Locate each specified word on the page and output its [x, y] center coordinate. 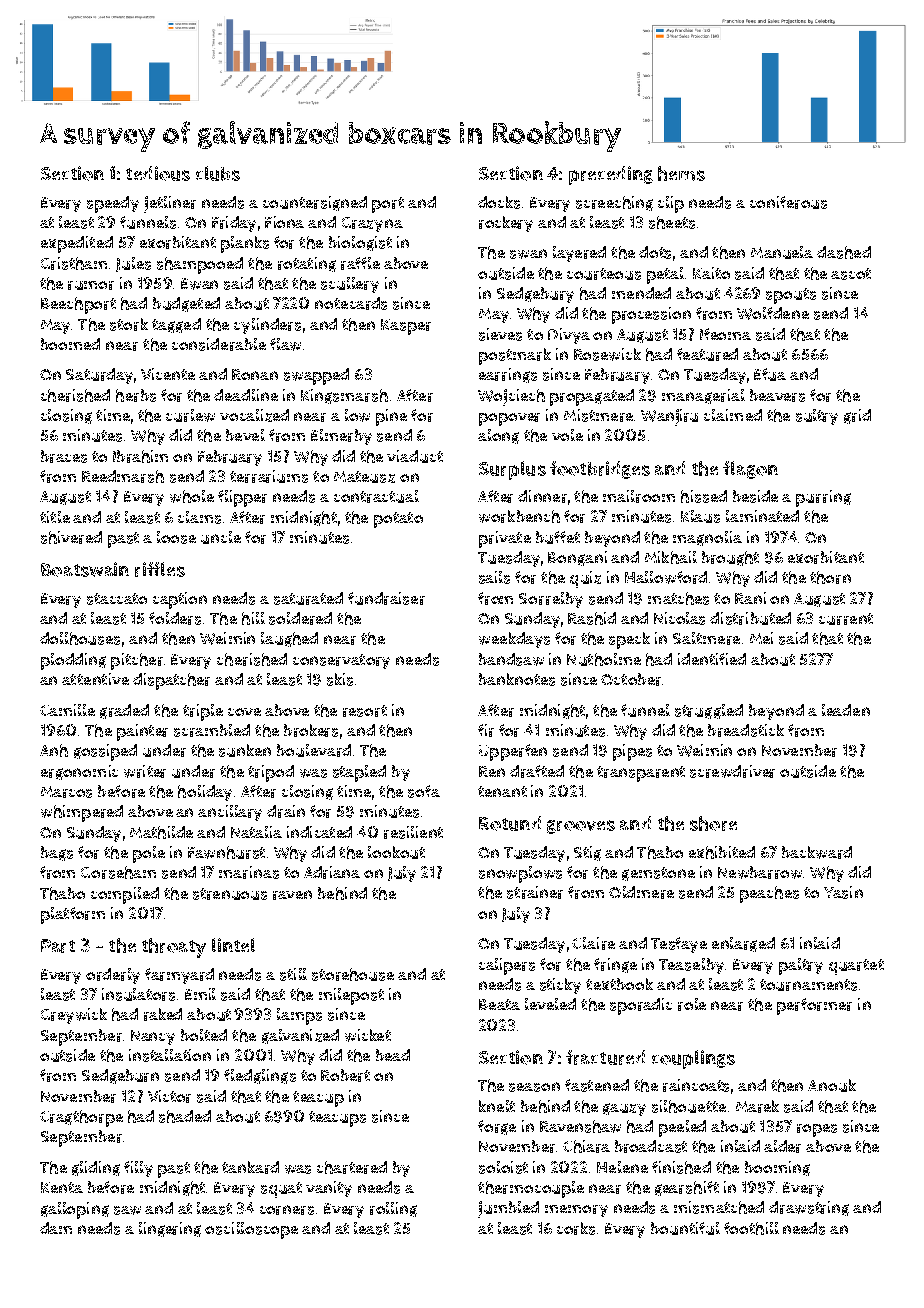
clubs [218, 173]
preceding [611, 175]
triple [203, 712]
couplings [693, 1059]
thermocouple [531, 1189]
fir [486, 730]
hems [681, 173]
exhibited [722, 852]
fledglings [260, 1076]
